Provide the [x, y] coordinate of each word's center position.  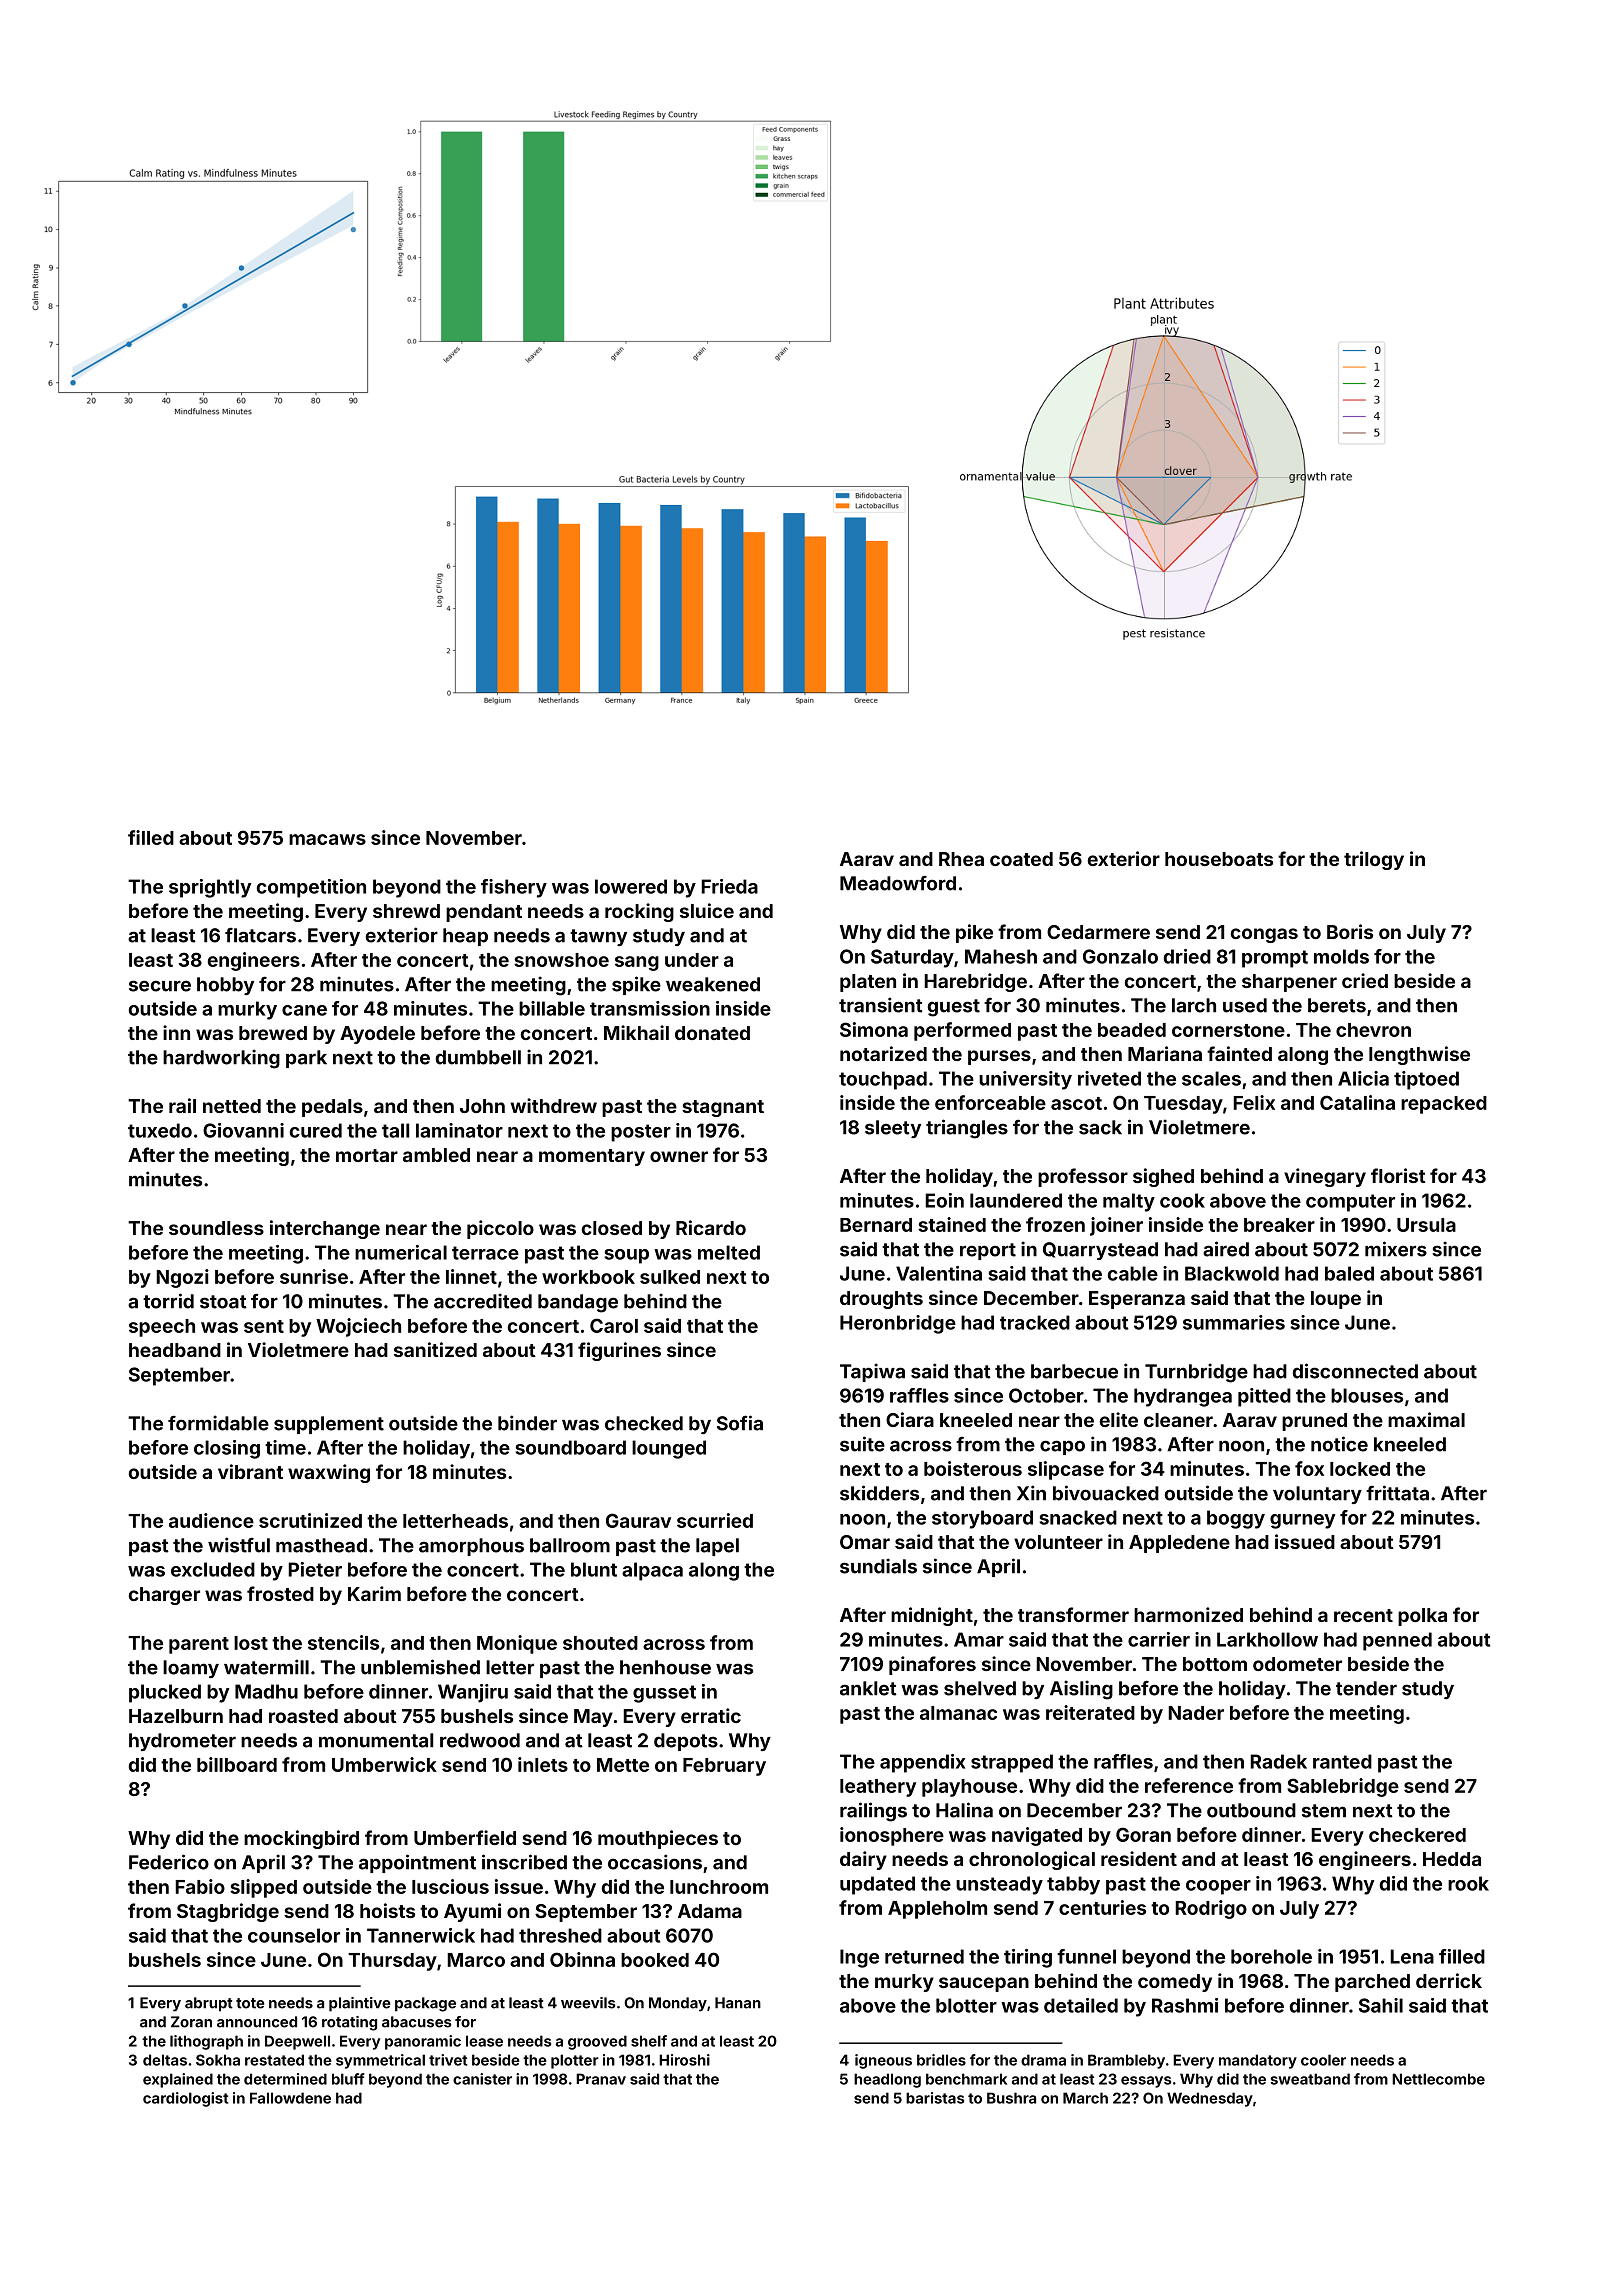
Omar [865, 1542]
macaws [327, 839]
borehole [1271, 1956]
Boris [1350, 931]
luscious [450, 1886]
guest [954, 1008]
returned [924, 1956]
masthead [321, 1545]
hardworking [221, 1059]
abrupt [209, 2004]
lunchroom [719, 1887]
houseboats [1219, 859]
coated [1021, 859]
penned [1397, 1641]
